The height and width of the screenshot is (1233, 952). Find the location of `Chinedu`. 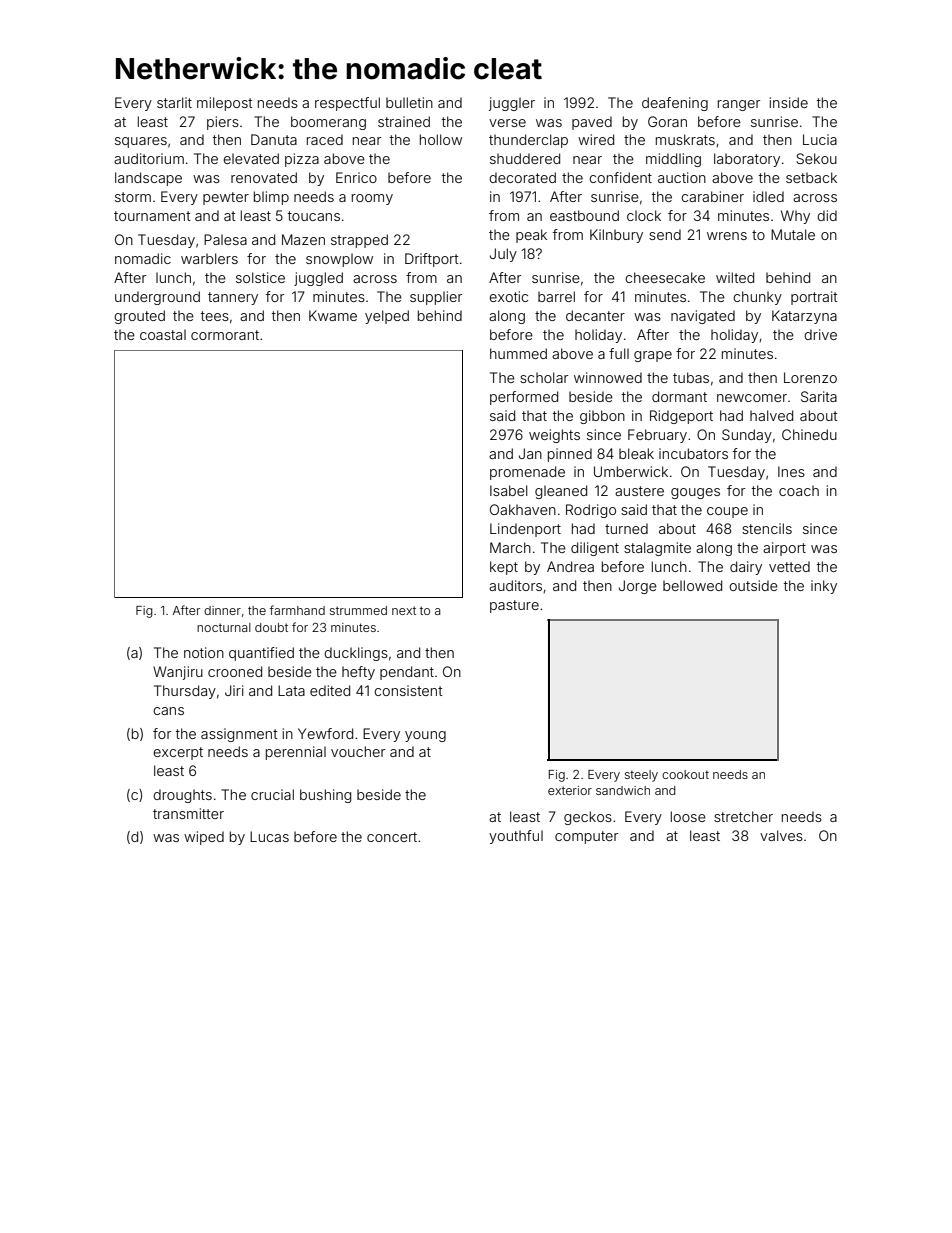

Chinedu is located at coordinates (809, 434).
